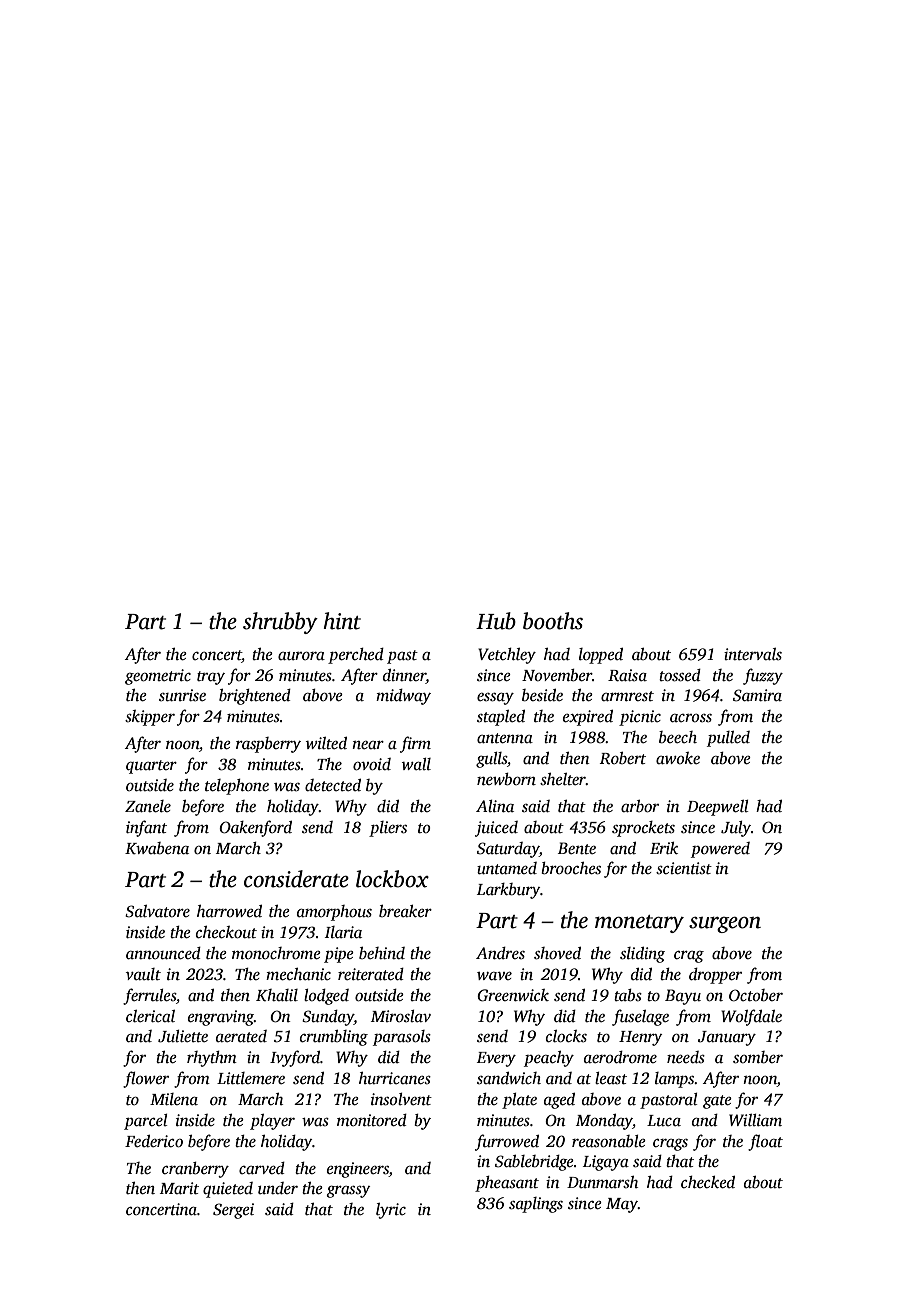  I want to click on perched, so click(356, 656).
